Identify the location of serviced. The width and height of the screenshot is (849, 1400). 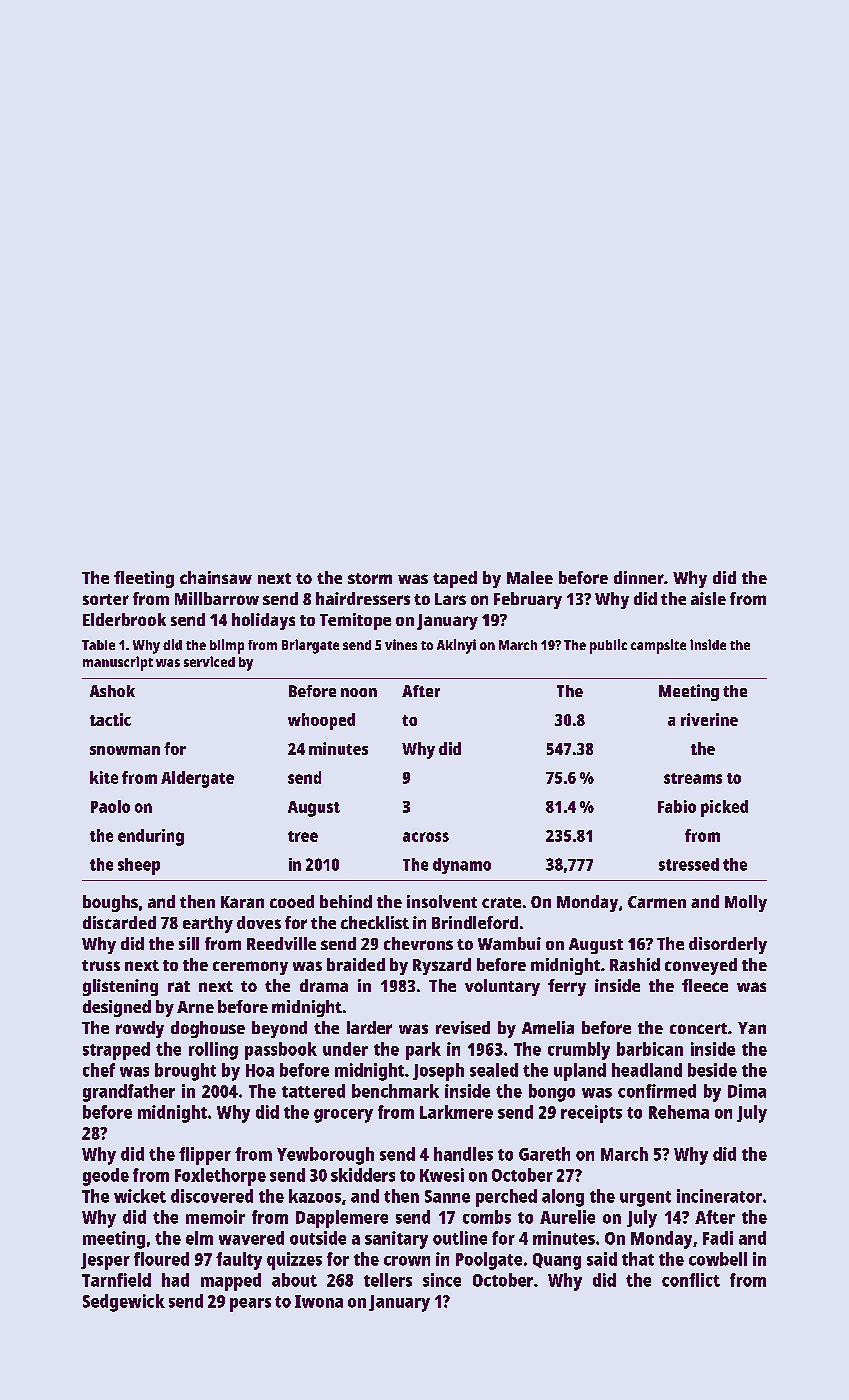
(209, 661).
